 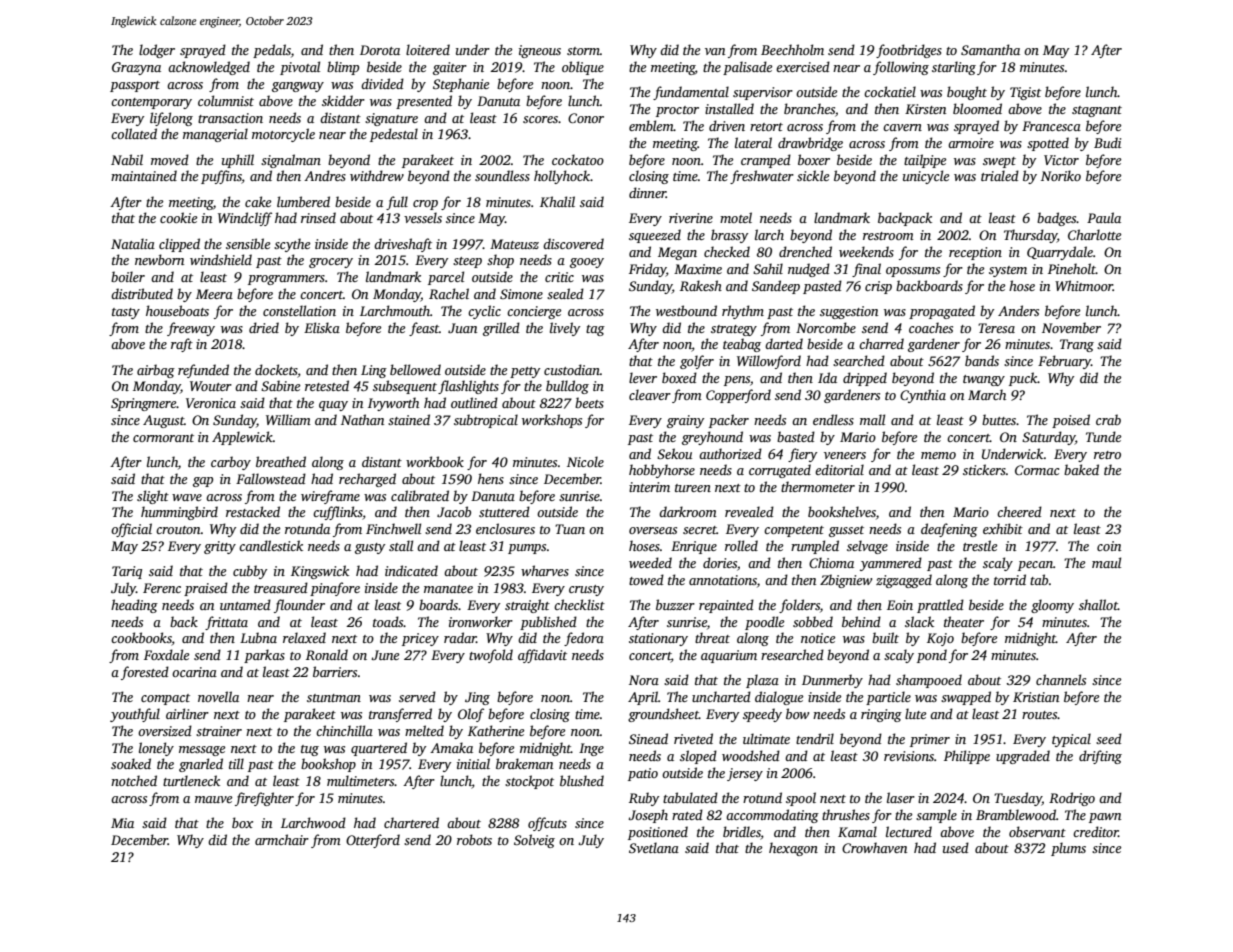 What do you see at coordinates (990, 49) in the page?
I see `Samantha` at bounding box center [990, 49].
